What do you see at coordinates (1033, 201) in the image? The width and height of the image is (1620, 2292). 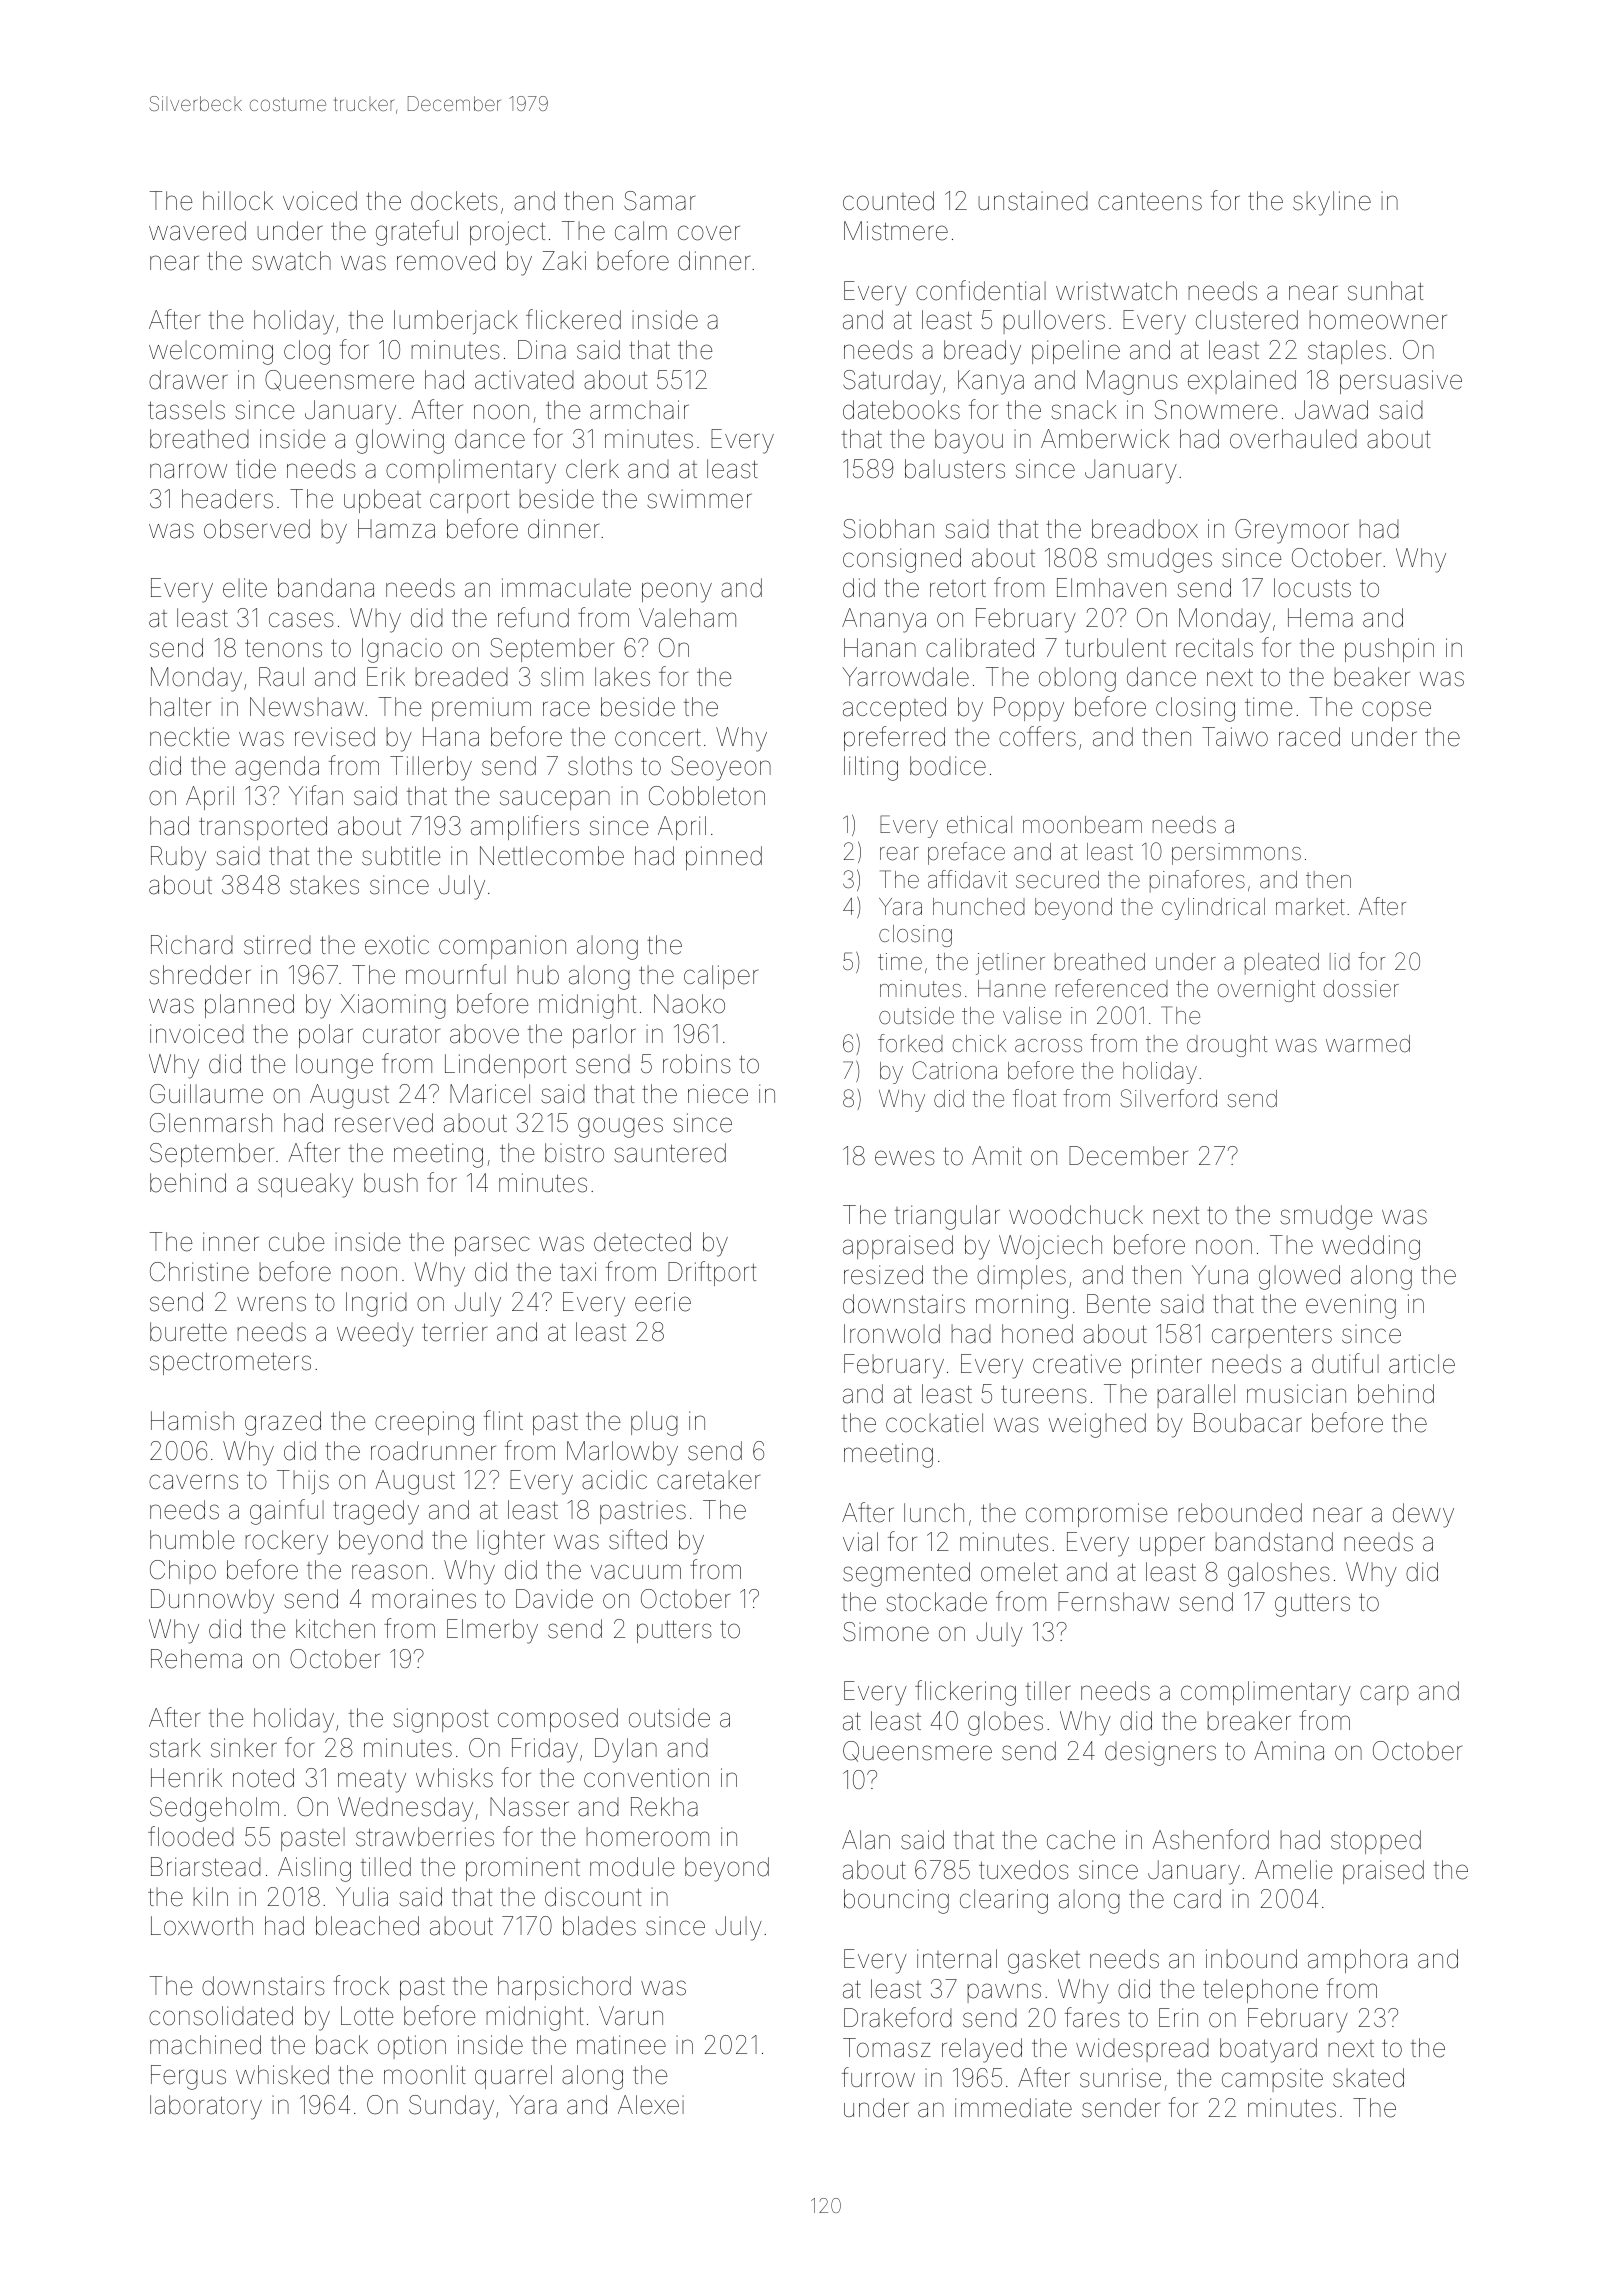 I see `unstained` at bounding box center [1033, 201].
